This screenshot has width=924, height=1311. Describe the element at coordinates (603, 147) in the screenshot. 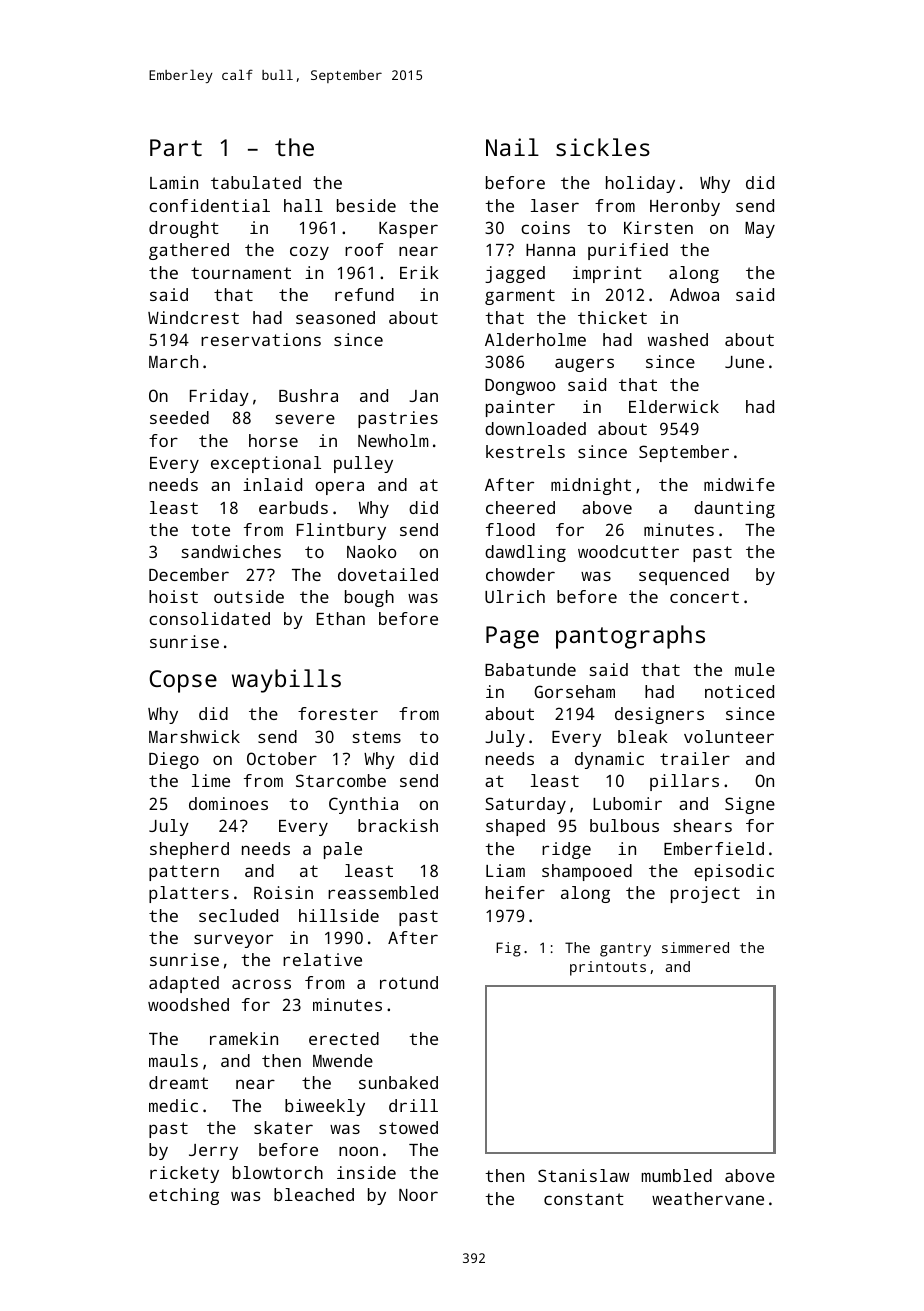

I see `sickles` at that location.
